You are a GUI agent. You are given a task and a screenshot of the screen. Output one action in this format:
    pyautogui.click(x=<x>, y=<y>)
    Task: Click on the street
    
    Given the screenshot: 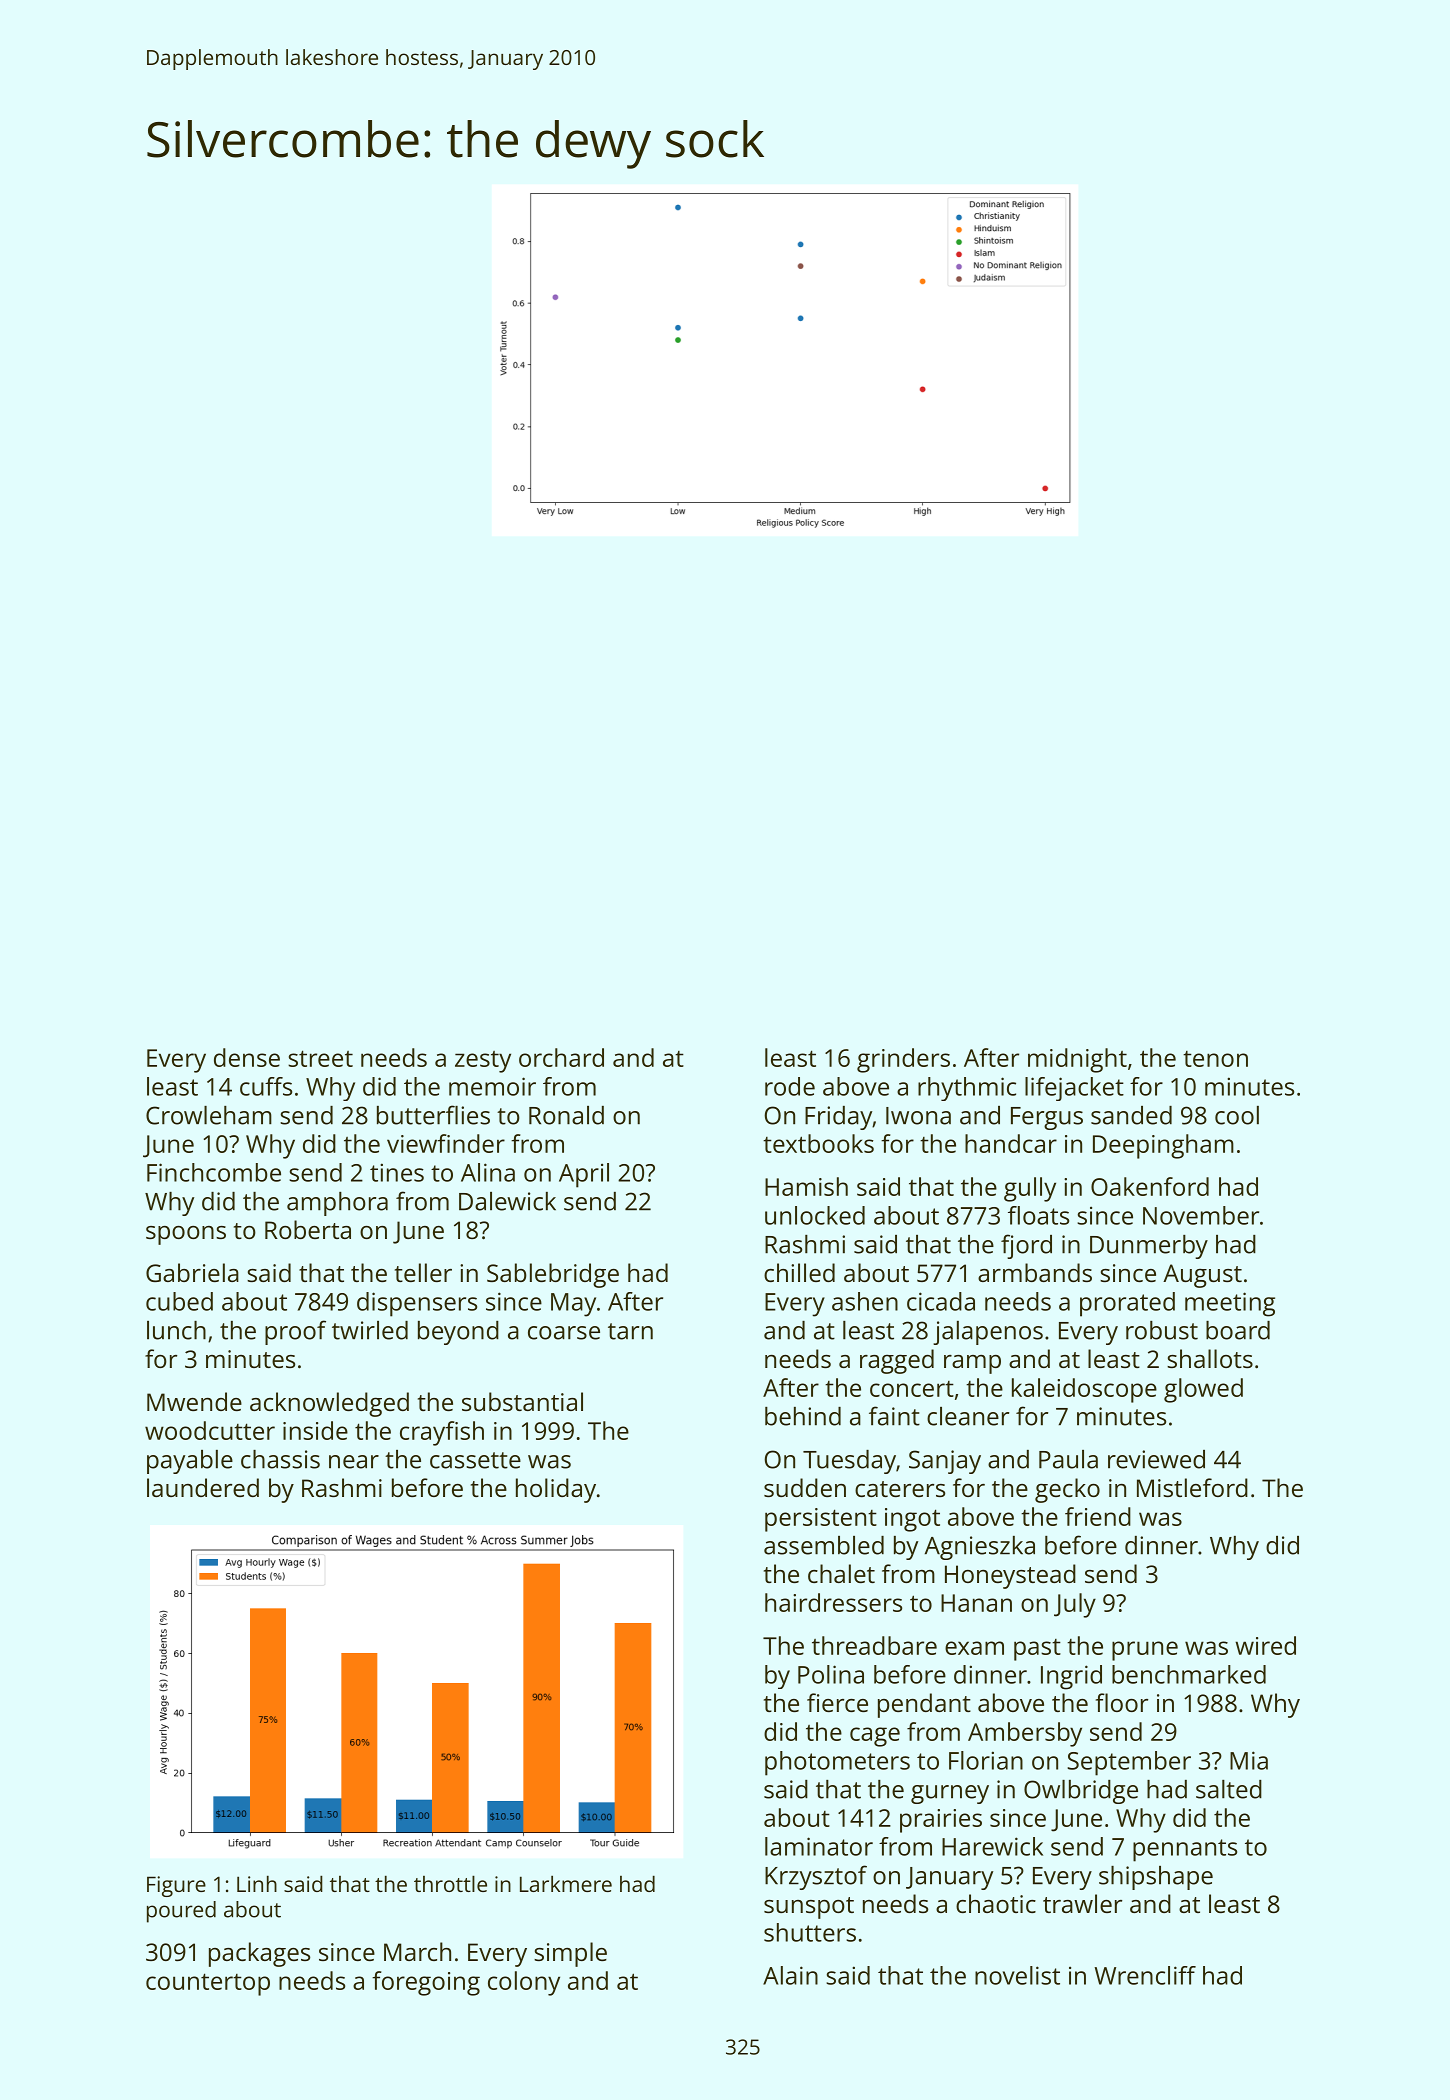 What is the action you would take?
    pyautogui.click(x=320, y=1058)
